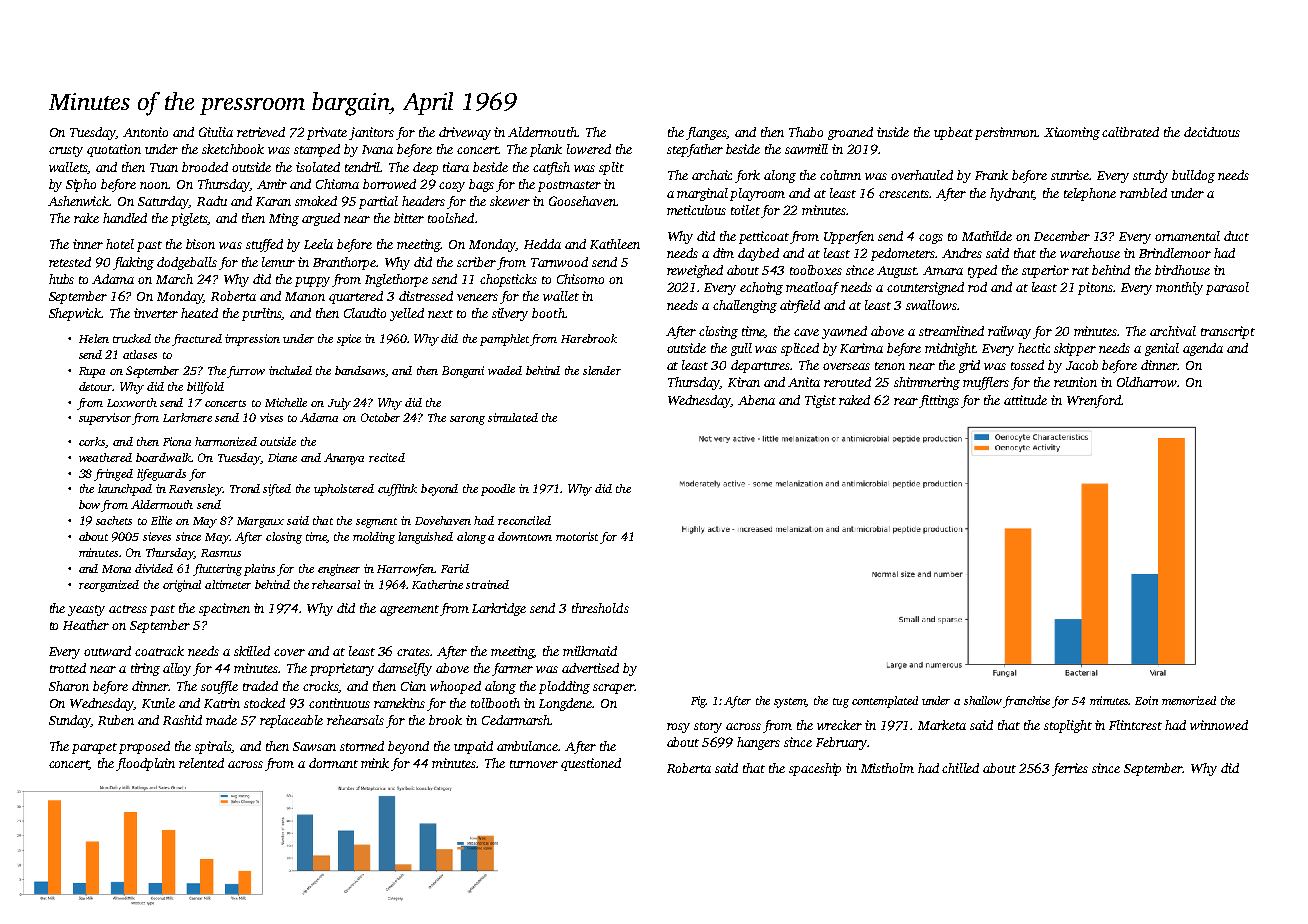 The height and width of the document is (924, 1308). I want to click on deciduous, so click(1212, 132).
